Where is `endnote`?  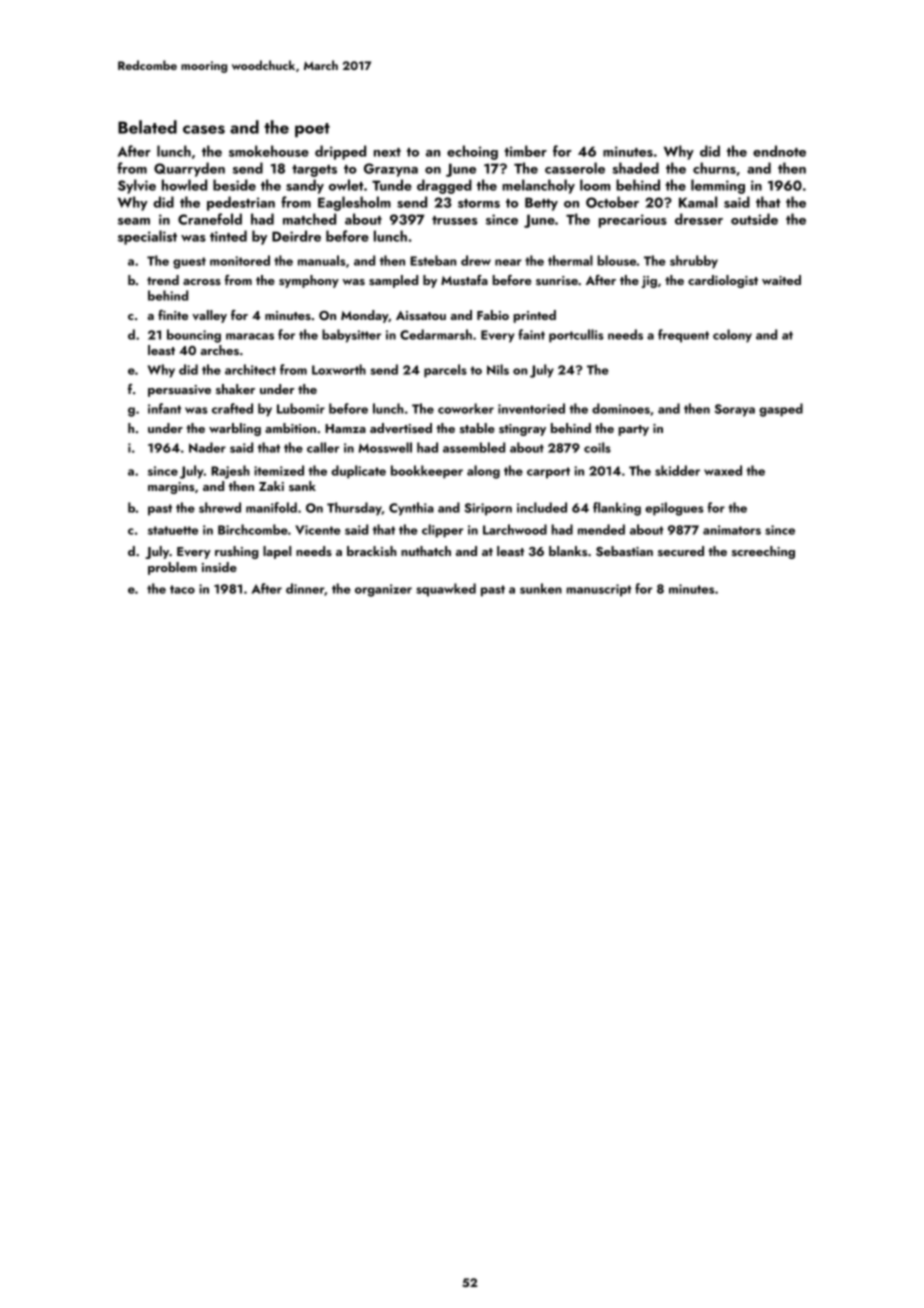
endnote is located at coordinates (779, 151).
